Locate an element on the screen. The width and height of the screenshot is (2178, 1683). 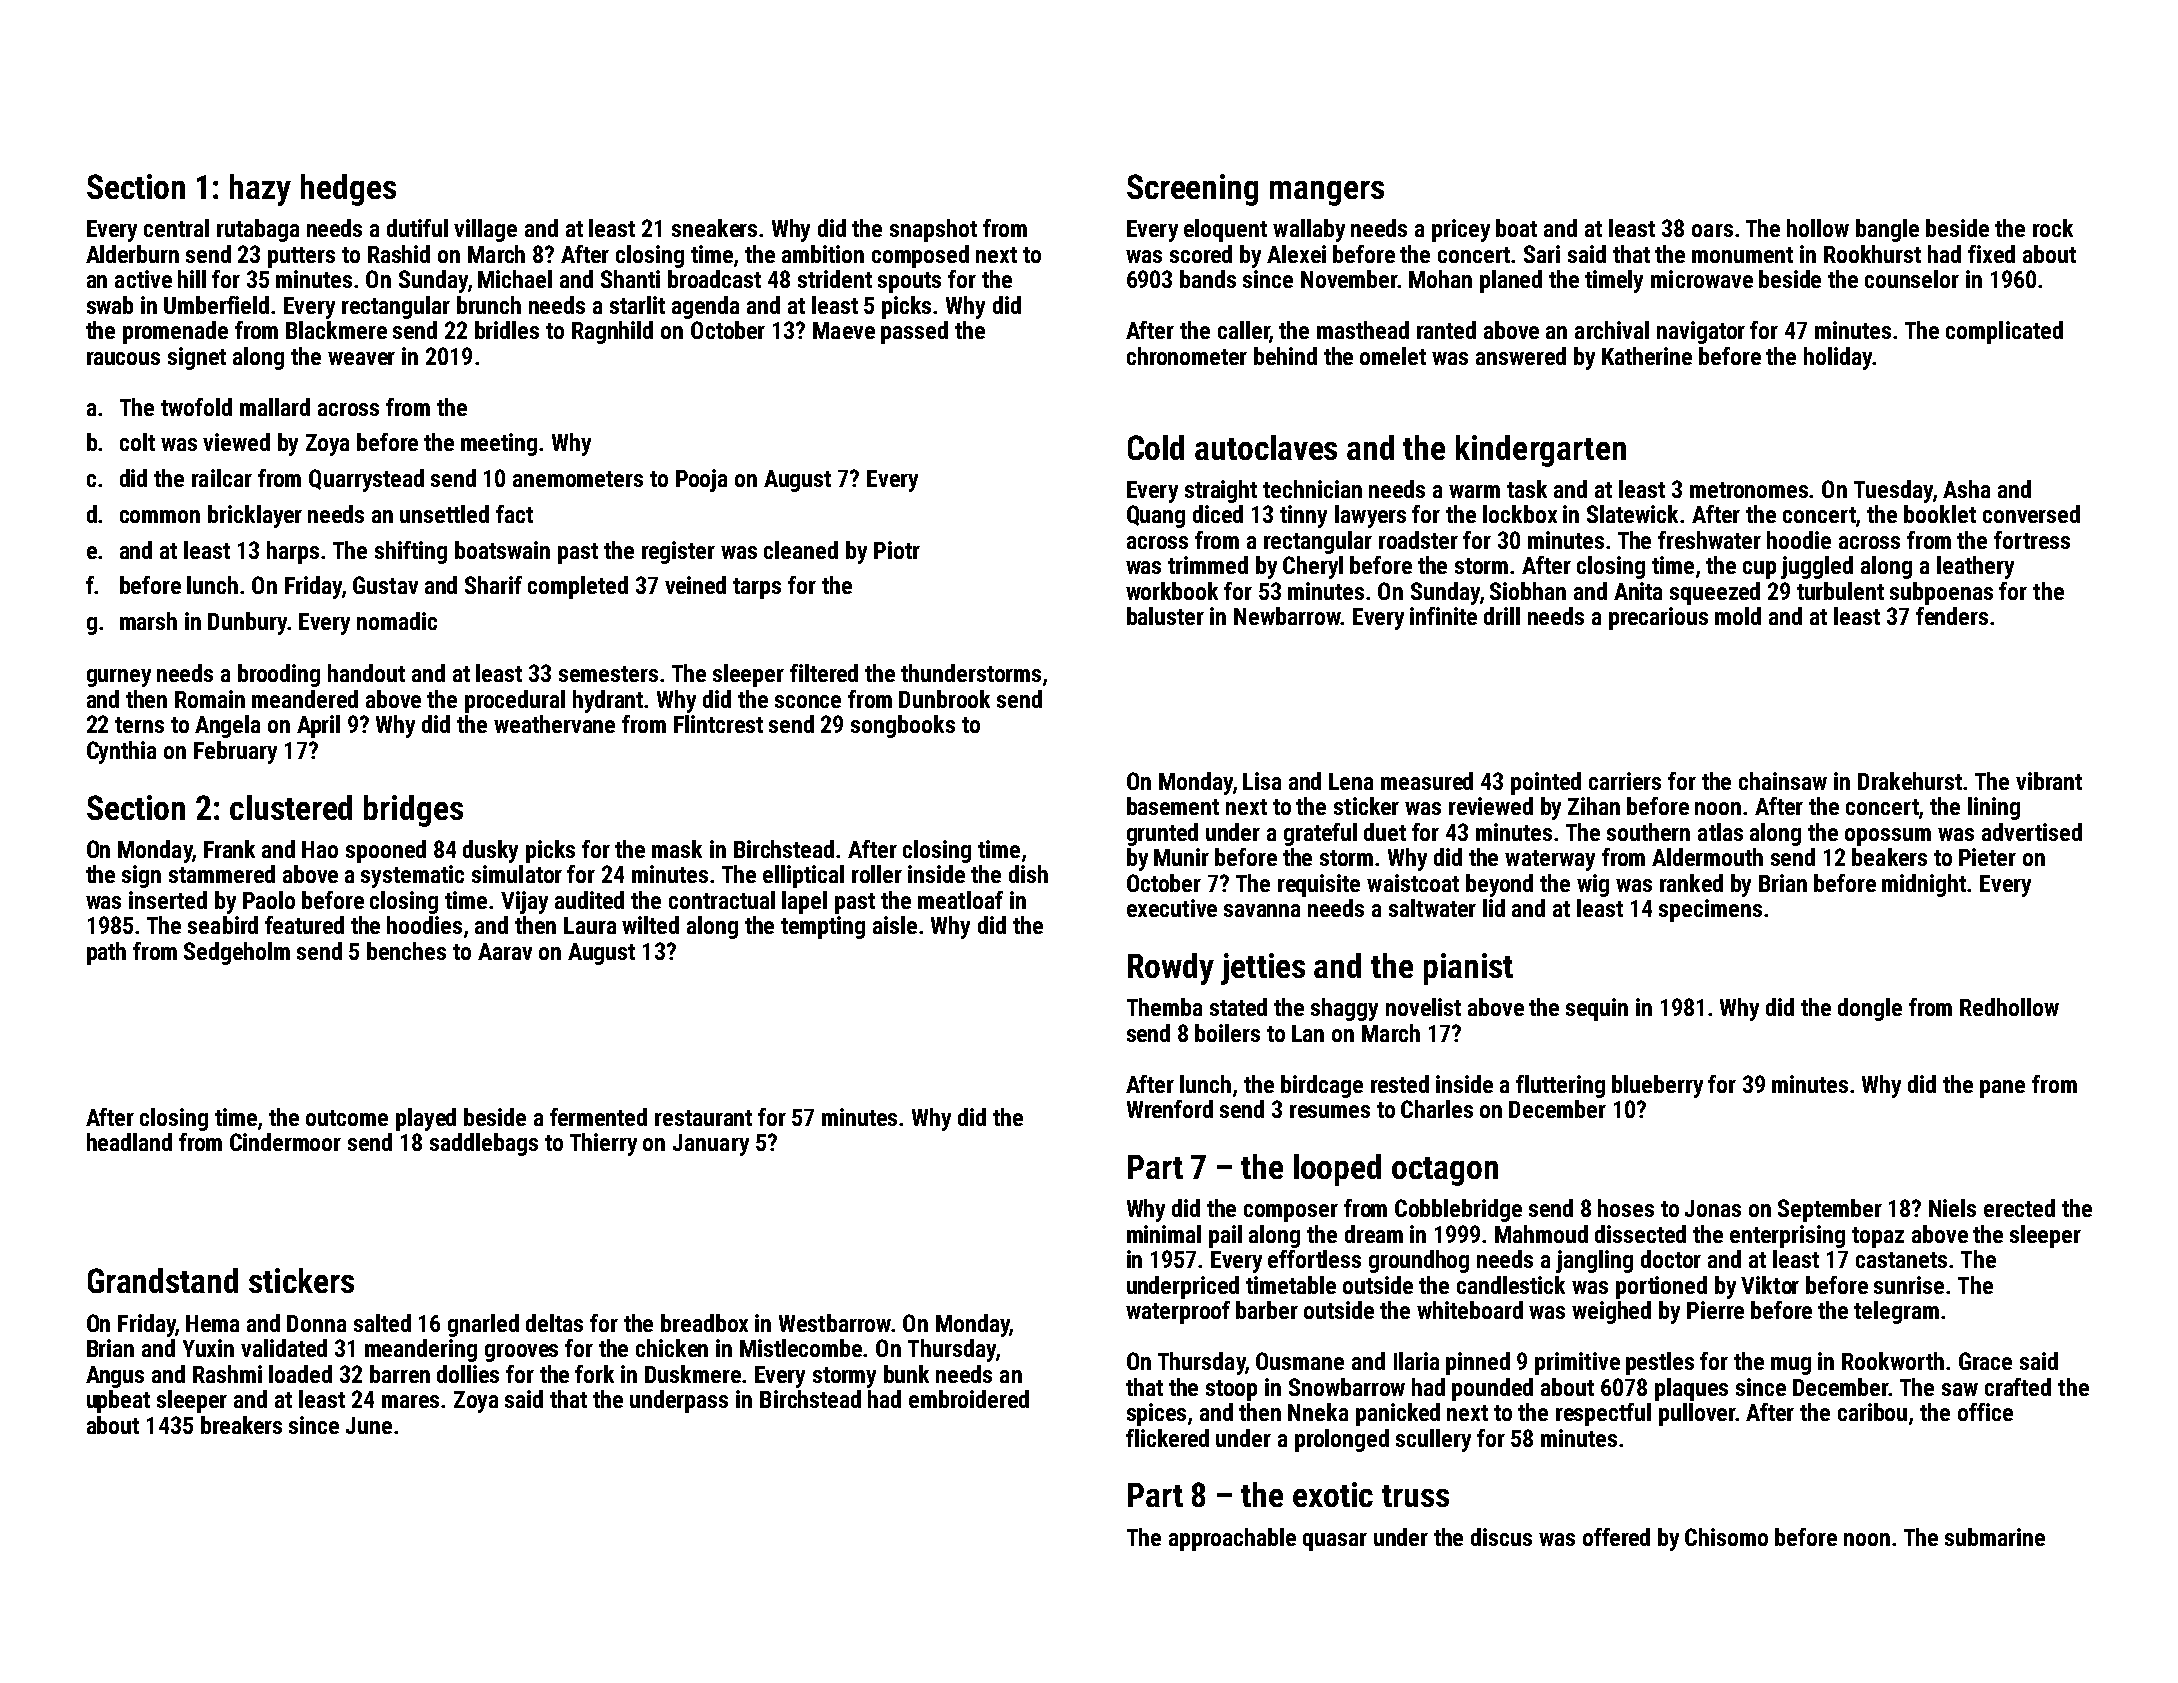
hedges is located at coordinates (348, 190).
